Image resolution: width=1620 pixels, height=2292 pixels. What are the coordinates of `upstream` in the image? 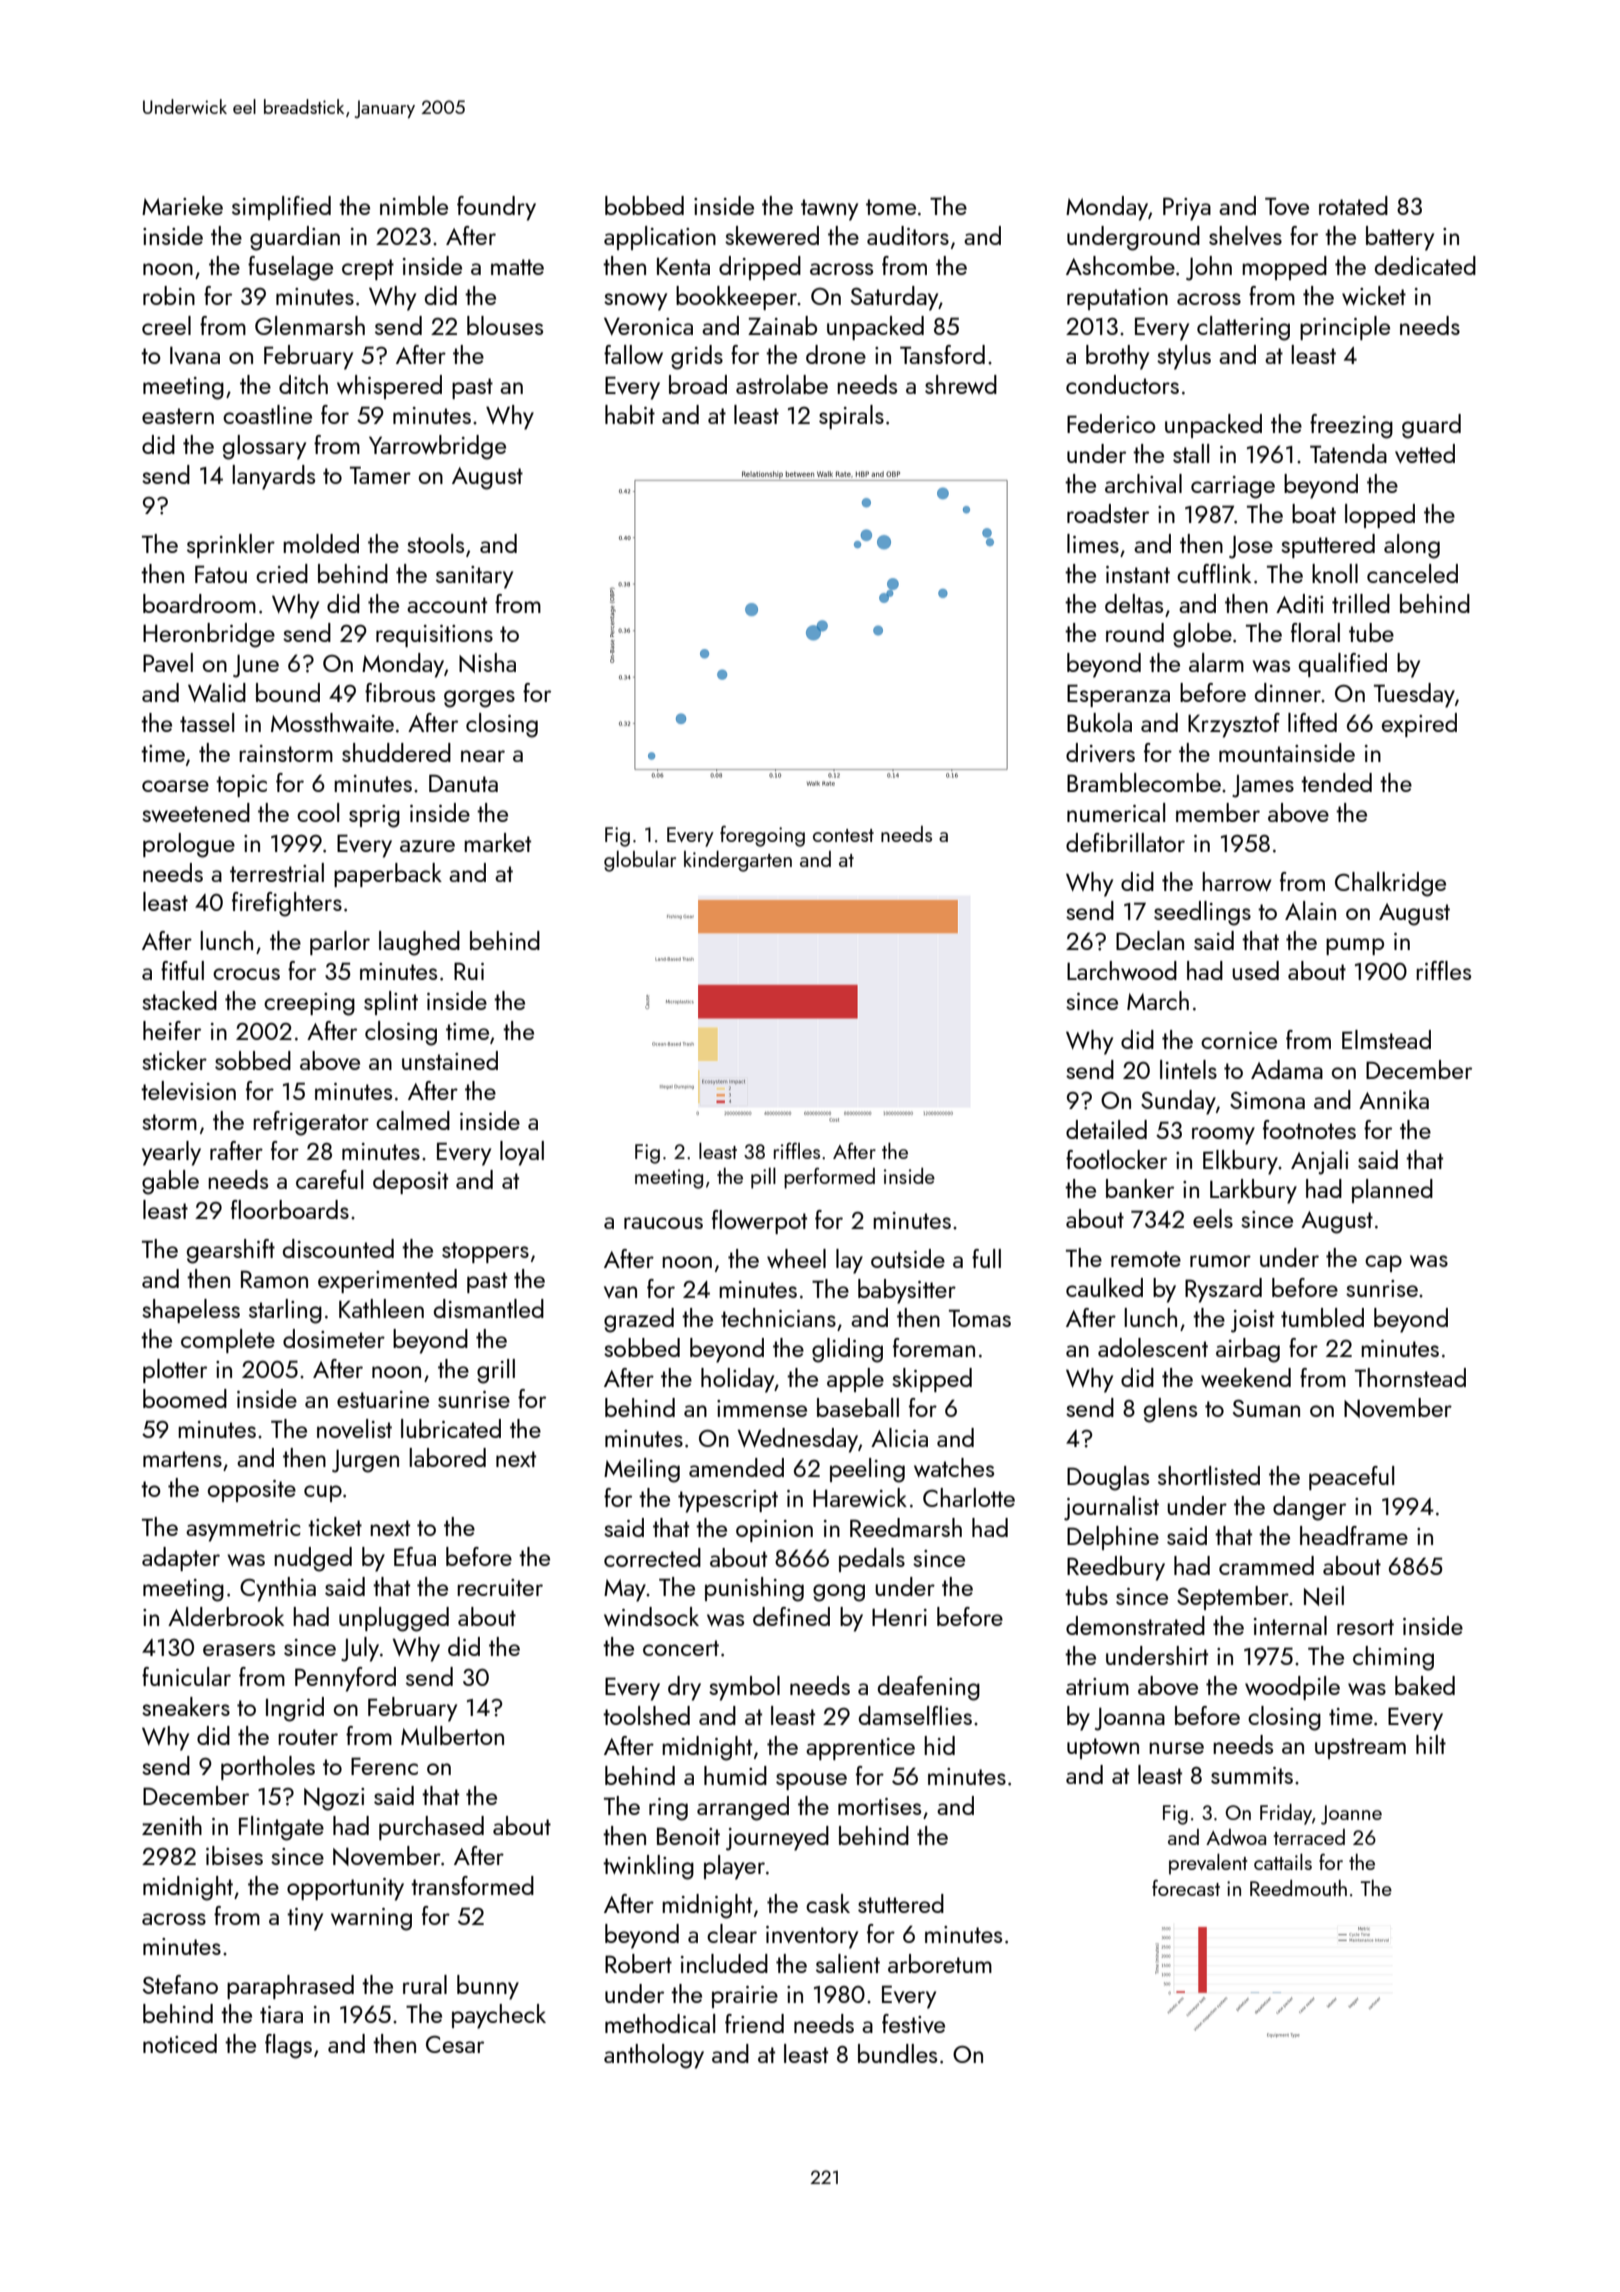 It's located at (1360, 1748).
